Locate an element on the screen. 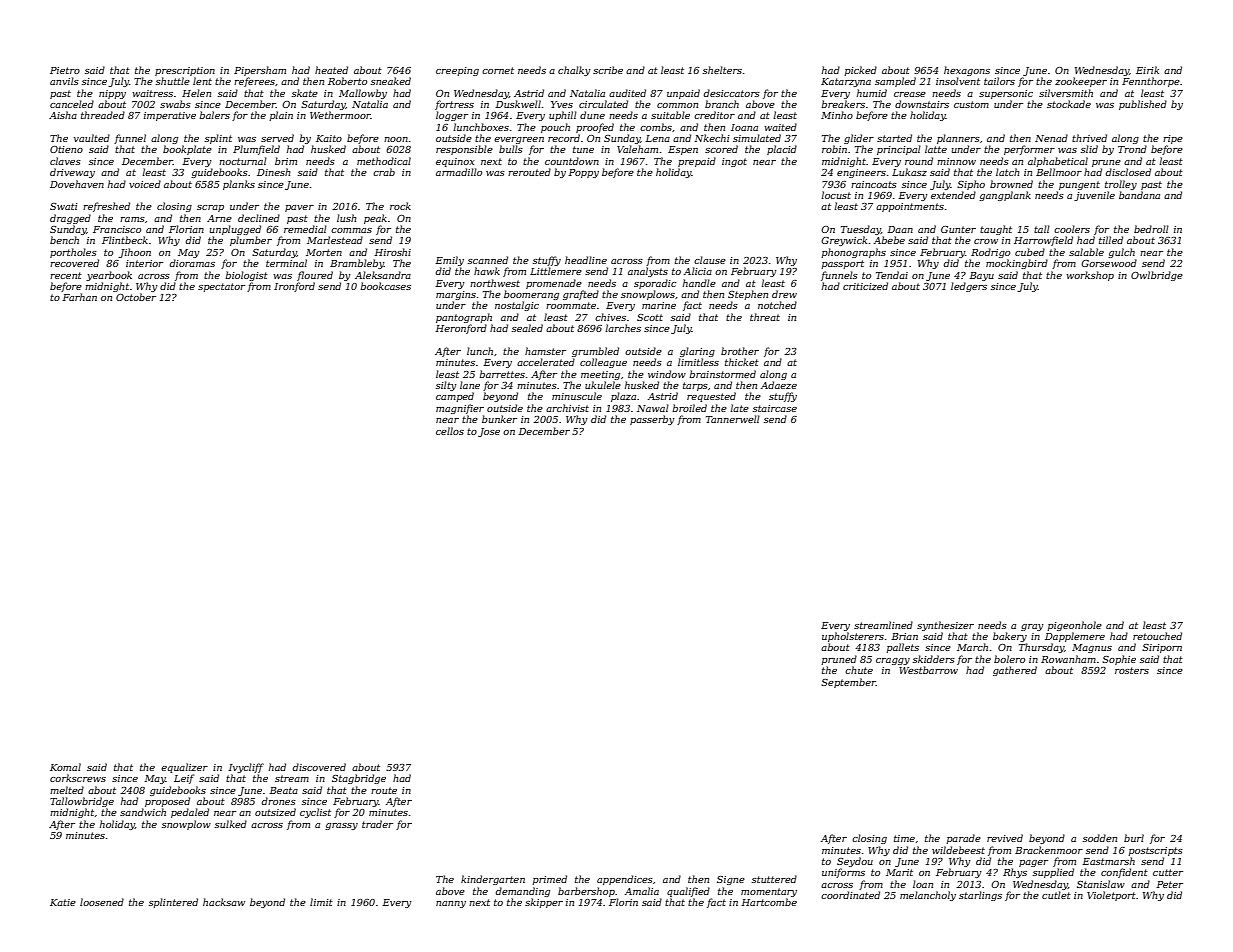  minnow is located at coordinates (956, 161).
